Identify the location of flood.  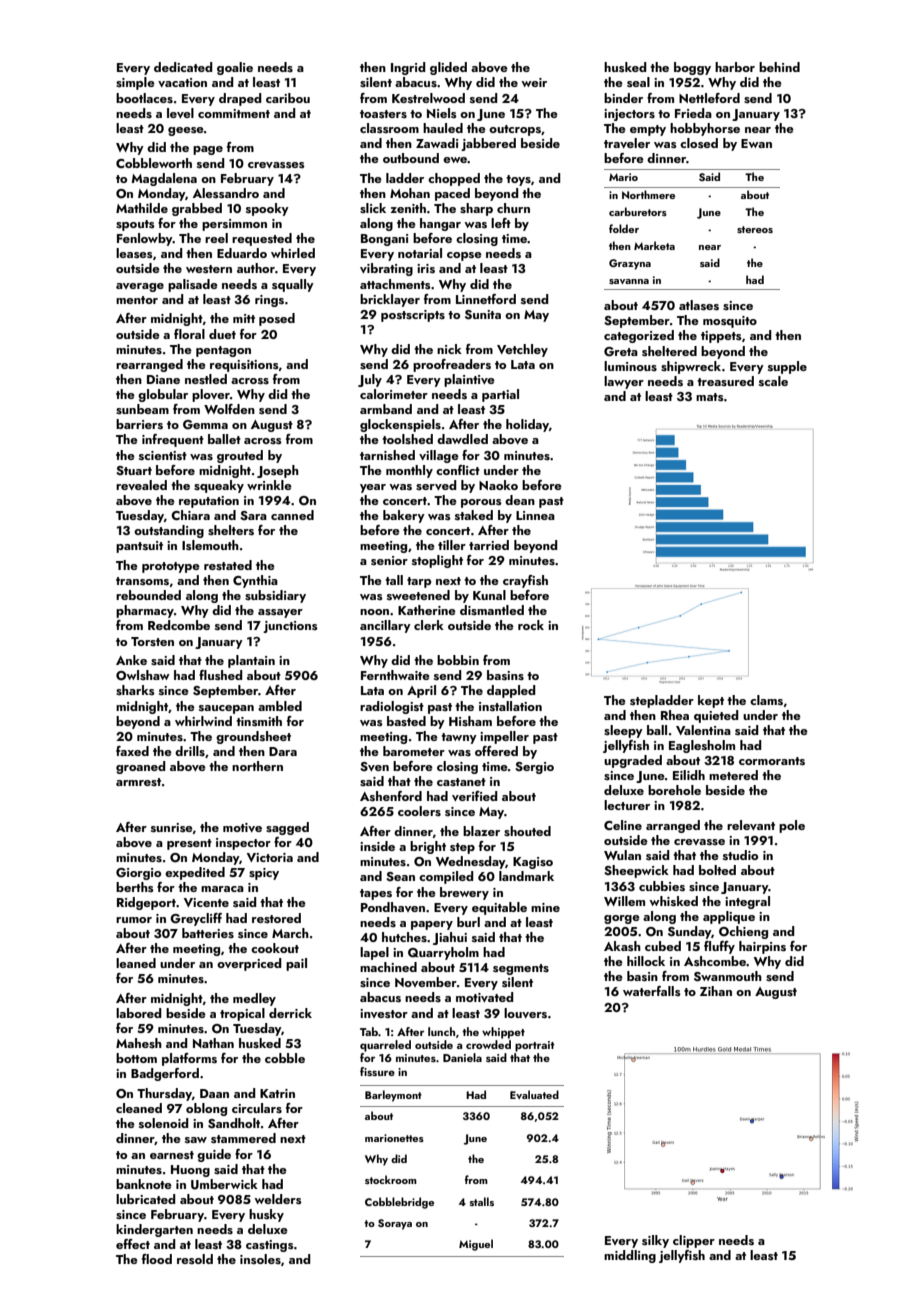
(157, 1259).
